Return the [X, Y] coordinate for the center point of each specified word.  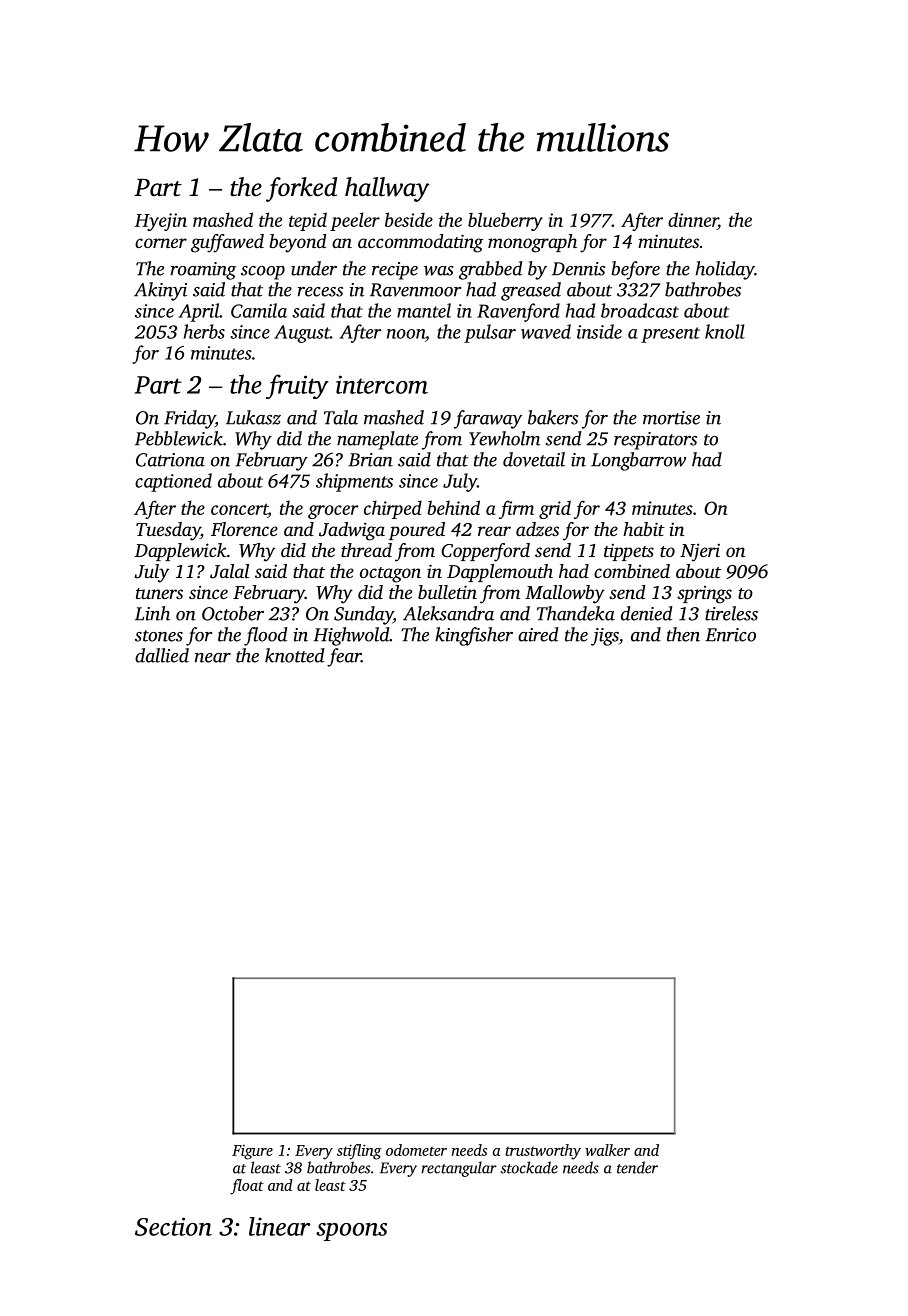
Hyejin [161, 222]
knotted [295, 655]
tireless [731, 613]
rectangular [459, 1169]
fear [344, 657]
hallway [387, 189]
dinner [693, 221]
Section [173, 1226]
